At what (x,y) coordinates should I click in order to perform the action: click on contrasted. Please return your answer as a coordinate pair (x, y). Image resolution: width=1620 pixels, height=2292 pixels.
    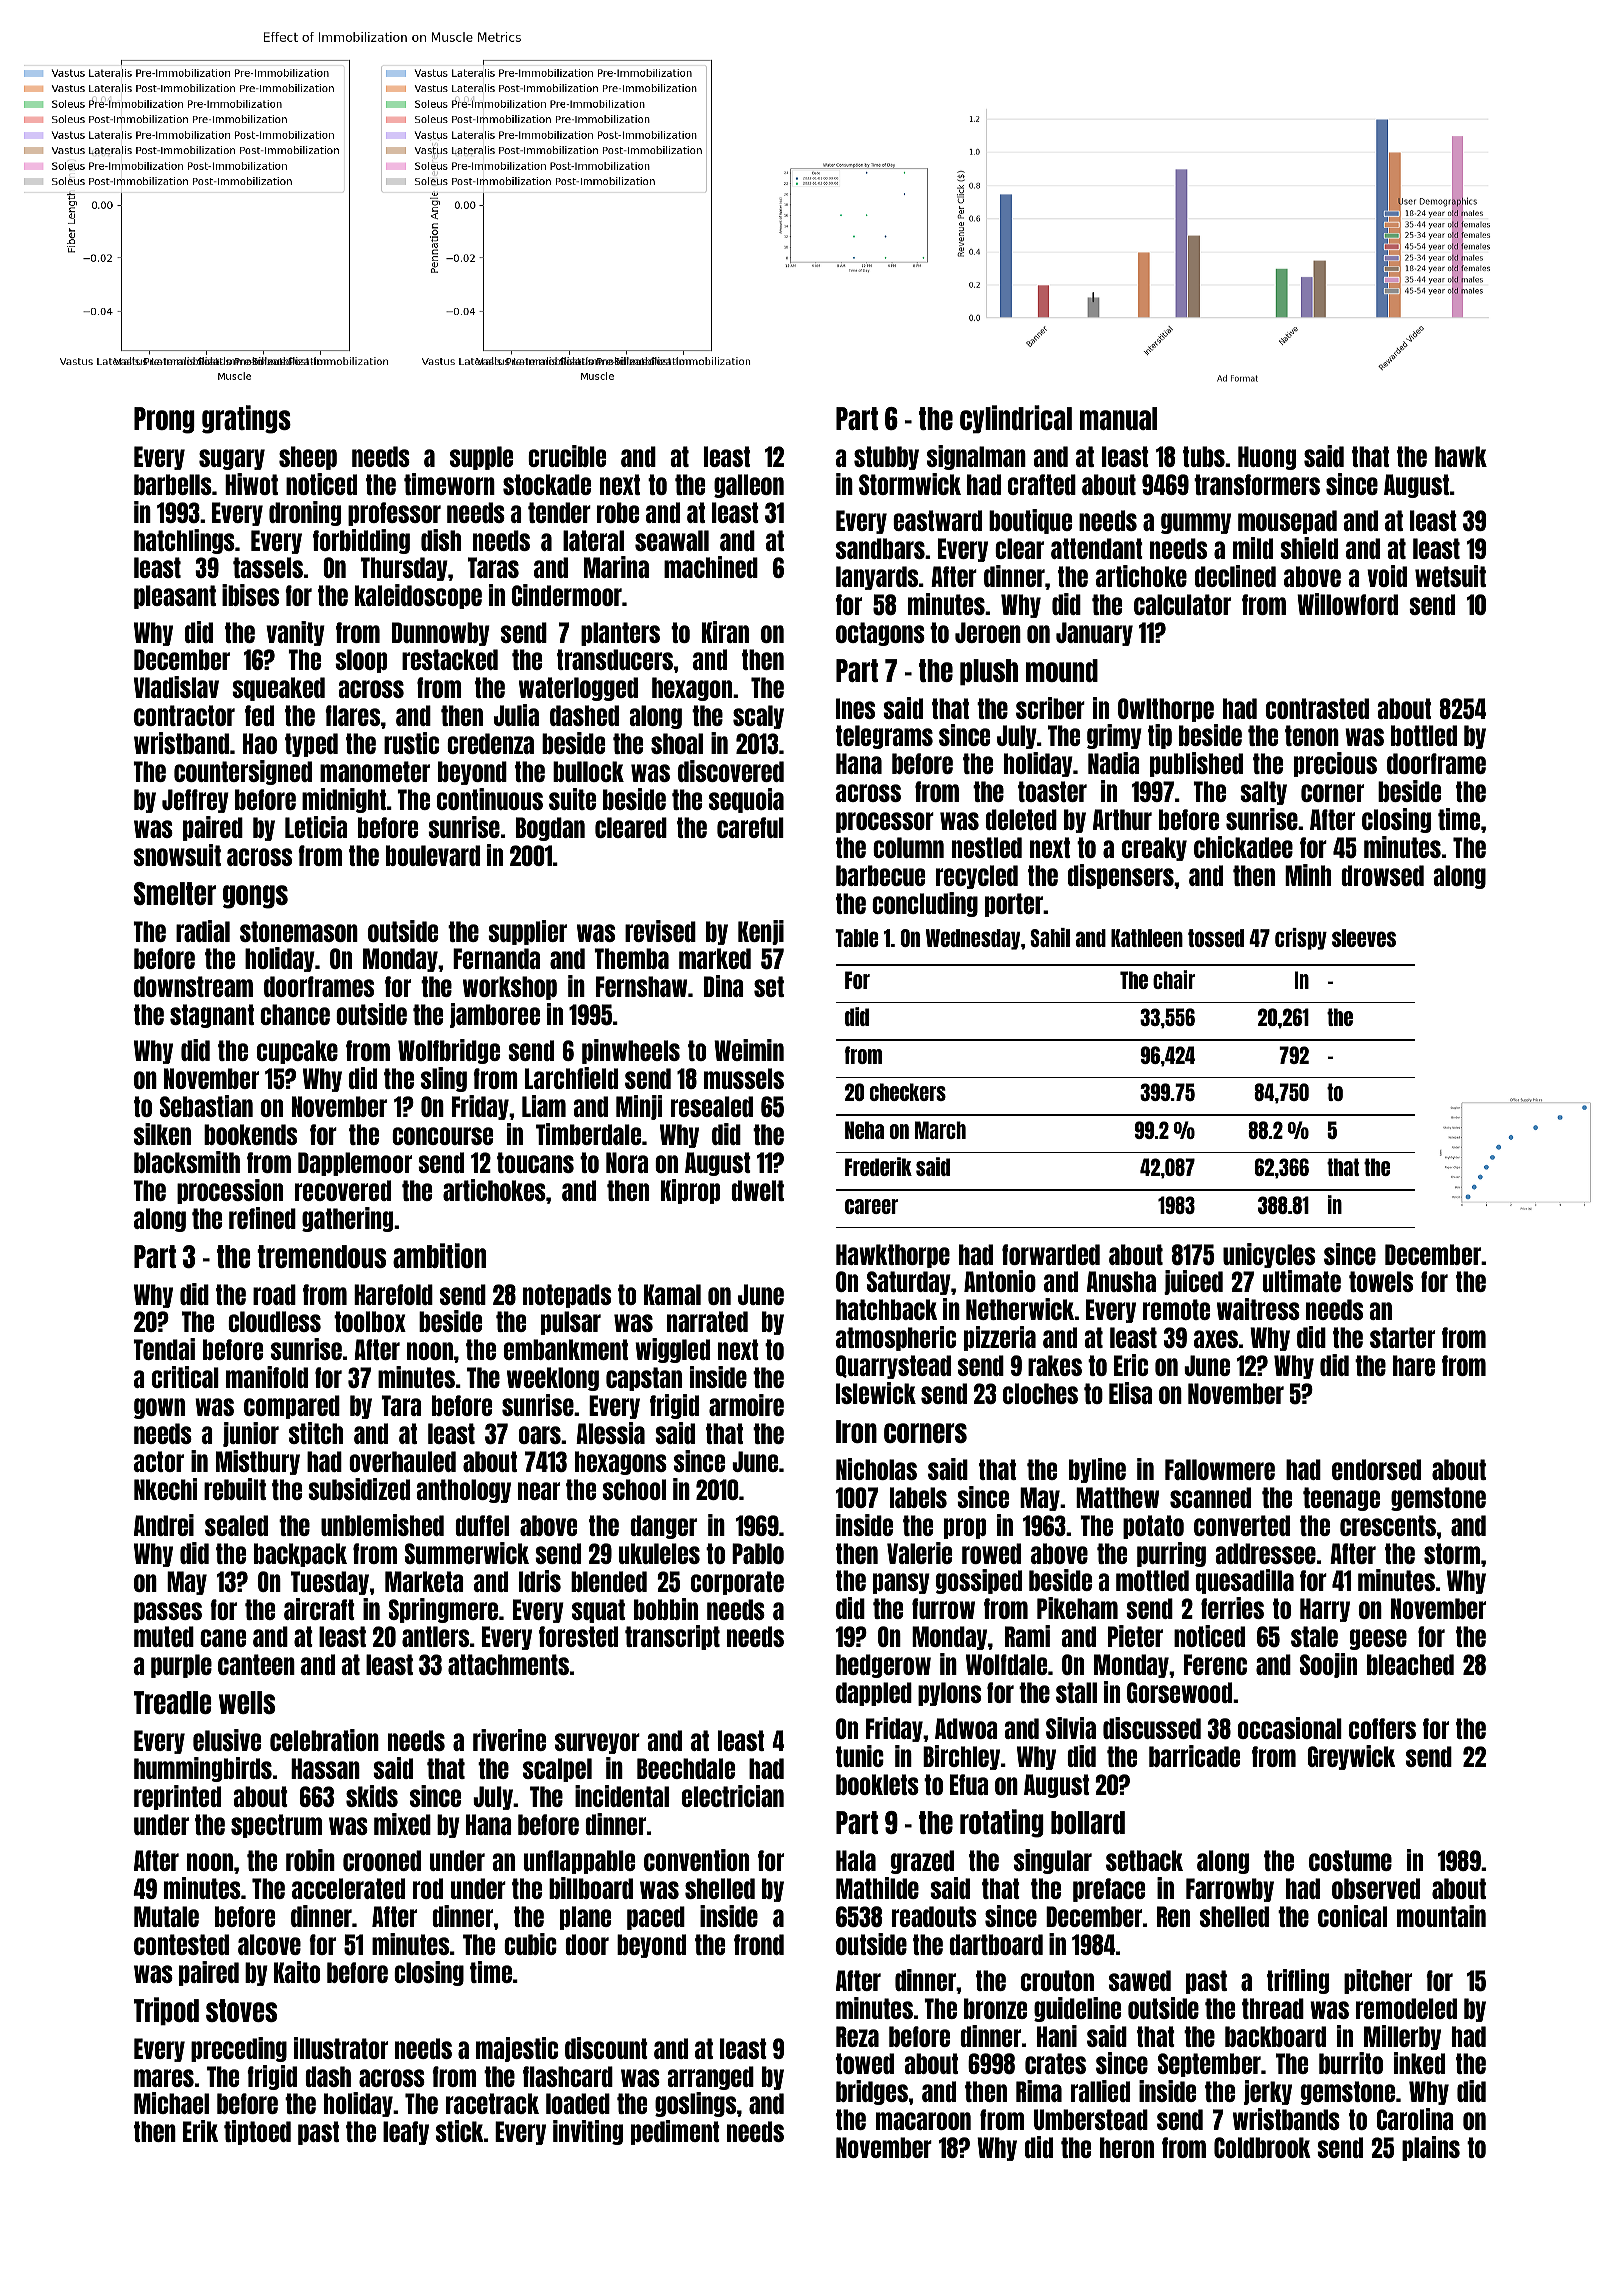
    Looking at the image, I should click on (1317, 708).
